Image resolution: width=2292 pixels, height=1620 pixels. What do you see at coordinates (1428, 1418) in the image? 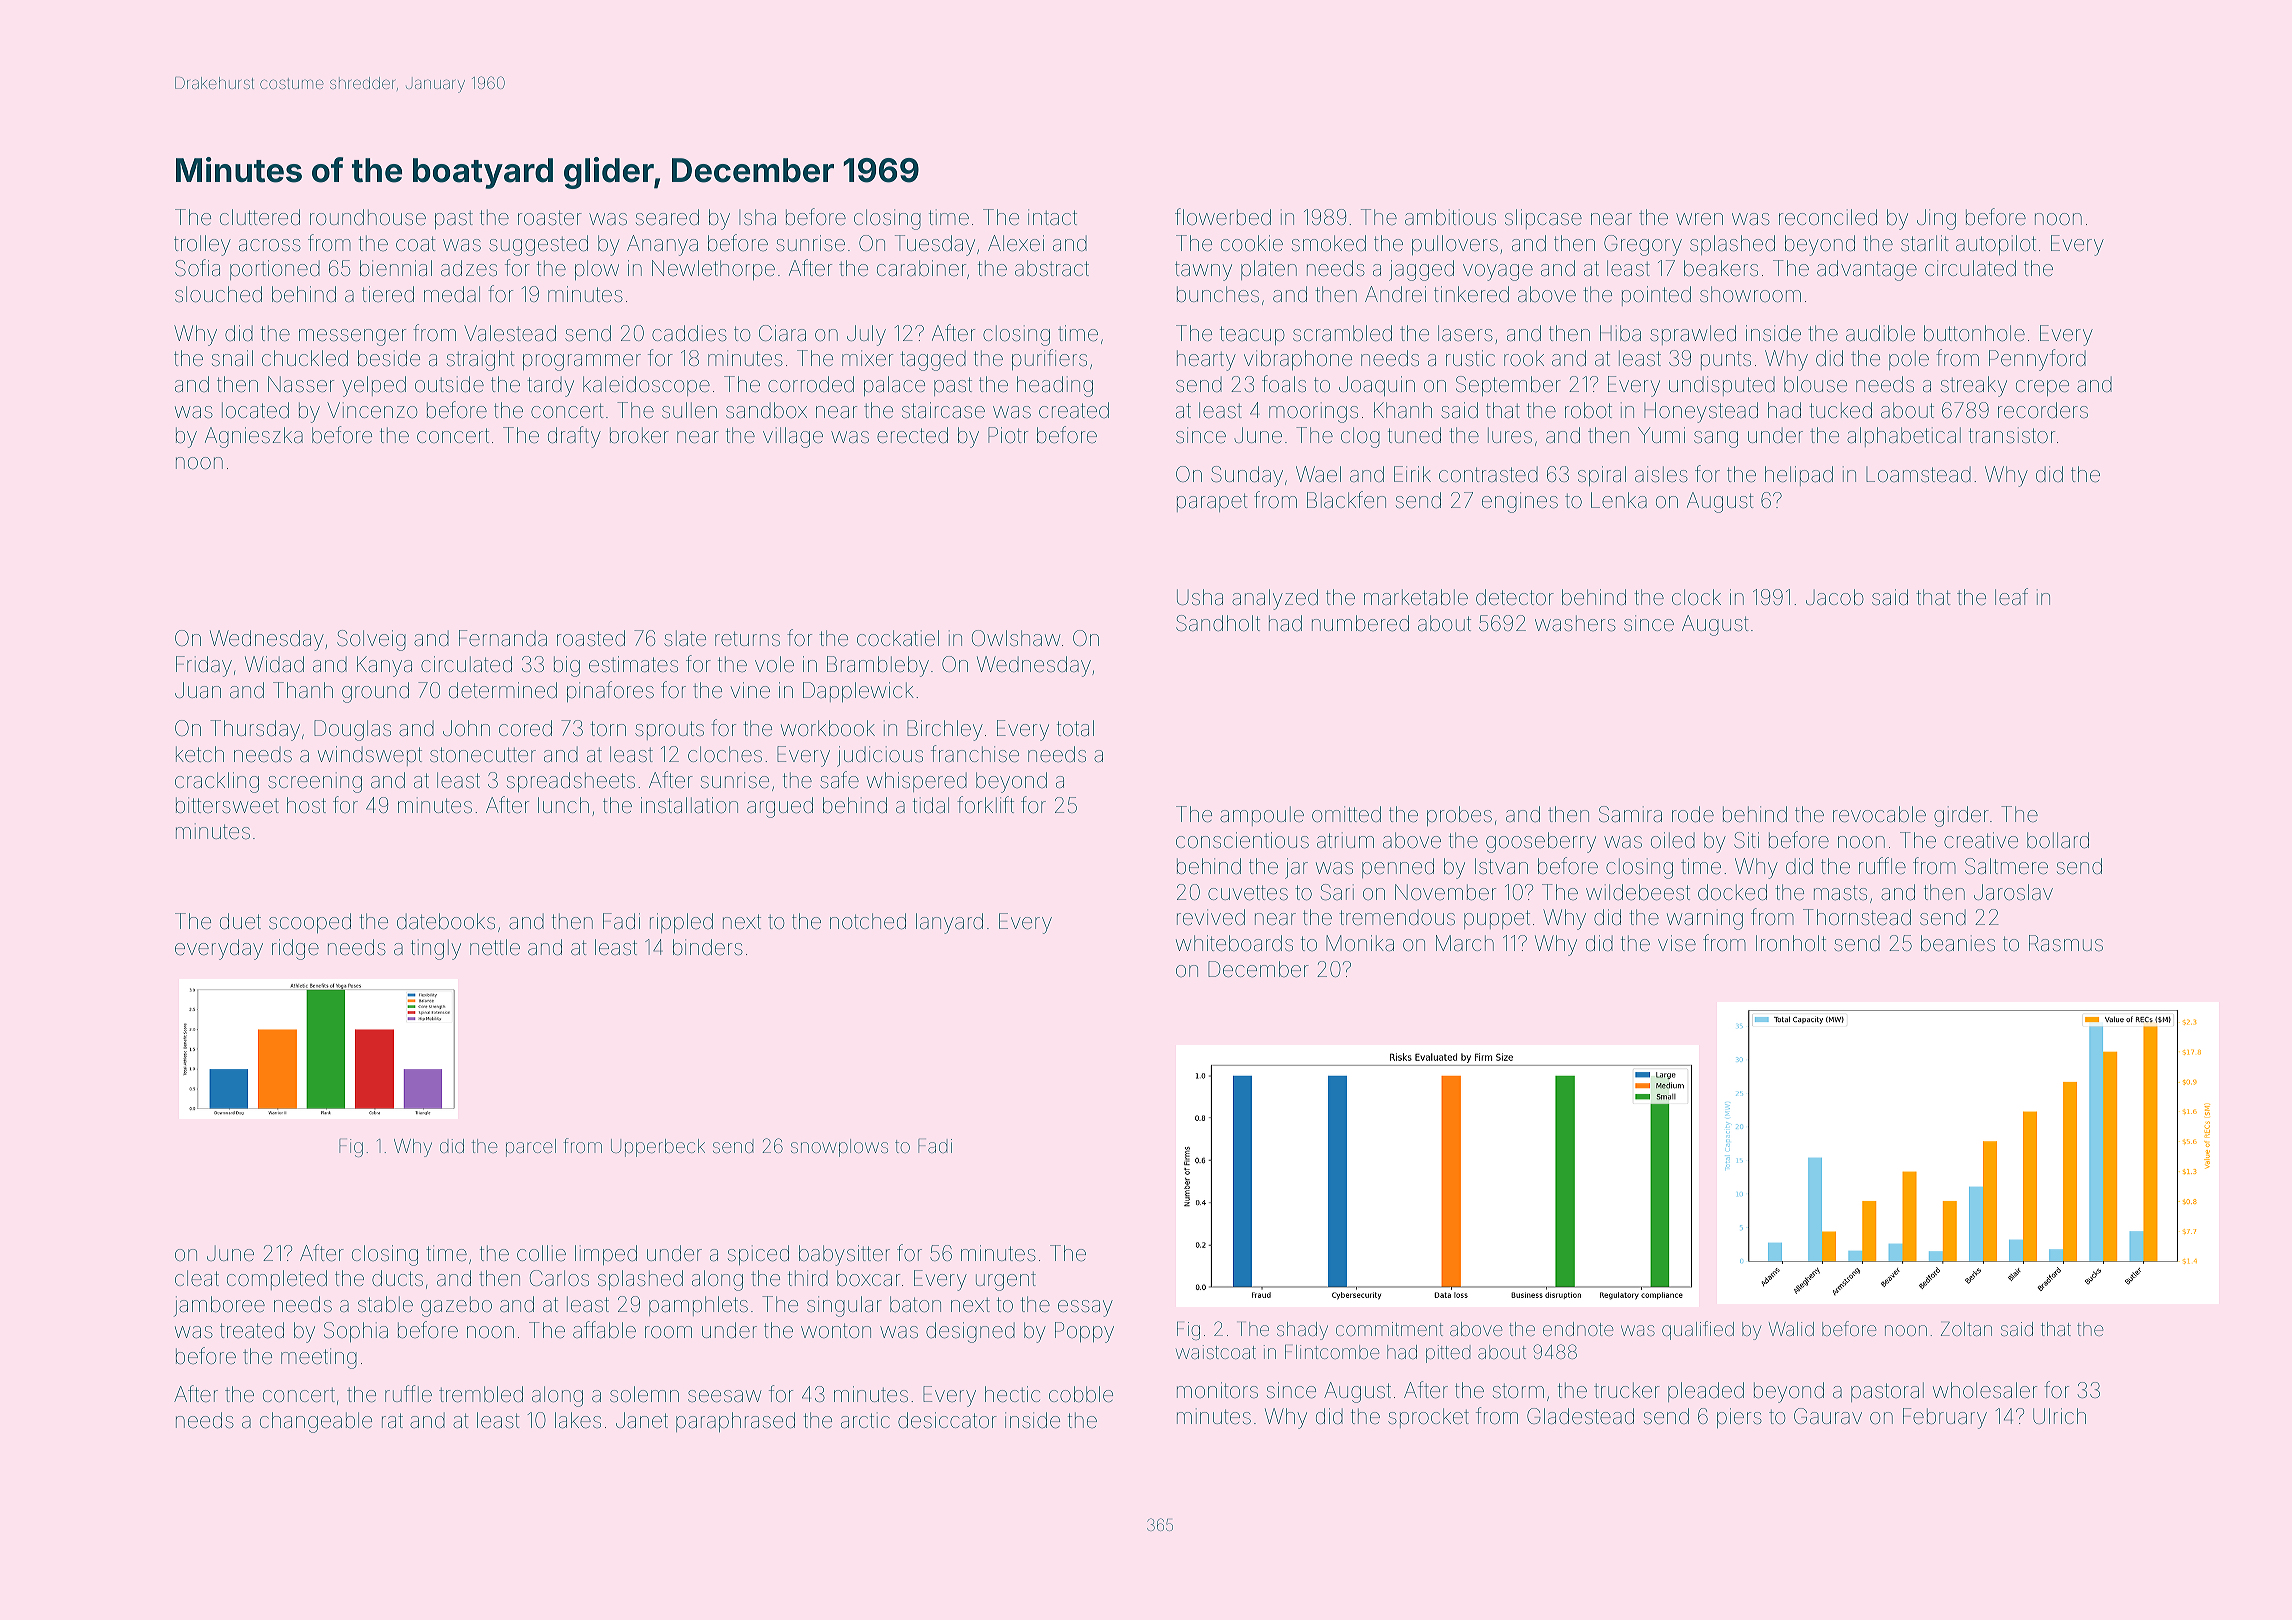
I see `sprocket` at bounding box center [1428, 1418].
